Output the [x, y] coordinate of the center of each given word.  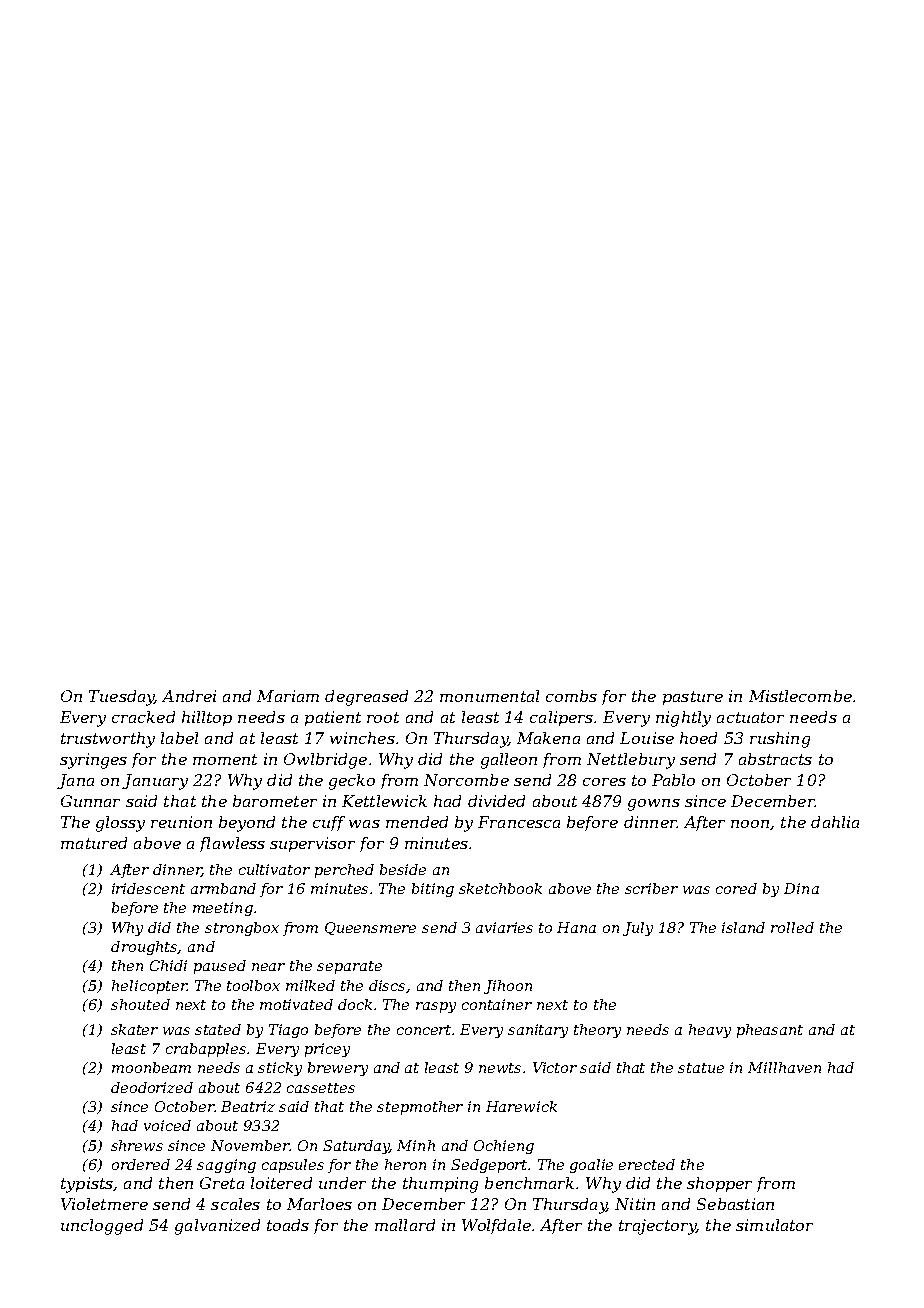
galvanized [217, 1227]
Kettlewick [384, 801]
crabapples [206, 1050]
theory [597, 1031]
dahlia [835, 822]
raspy [436, 1007]
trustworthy [108, 740]
